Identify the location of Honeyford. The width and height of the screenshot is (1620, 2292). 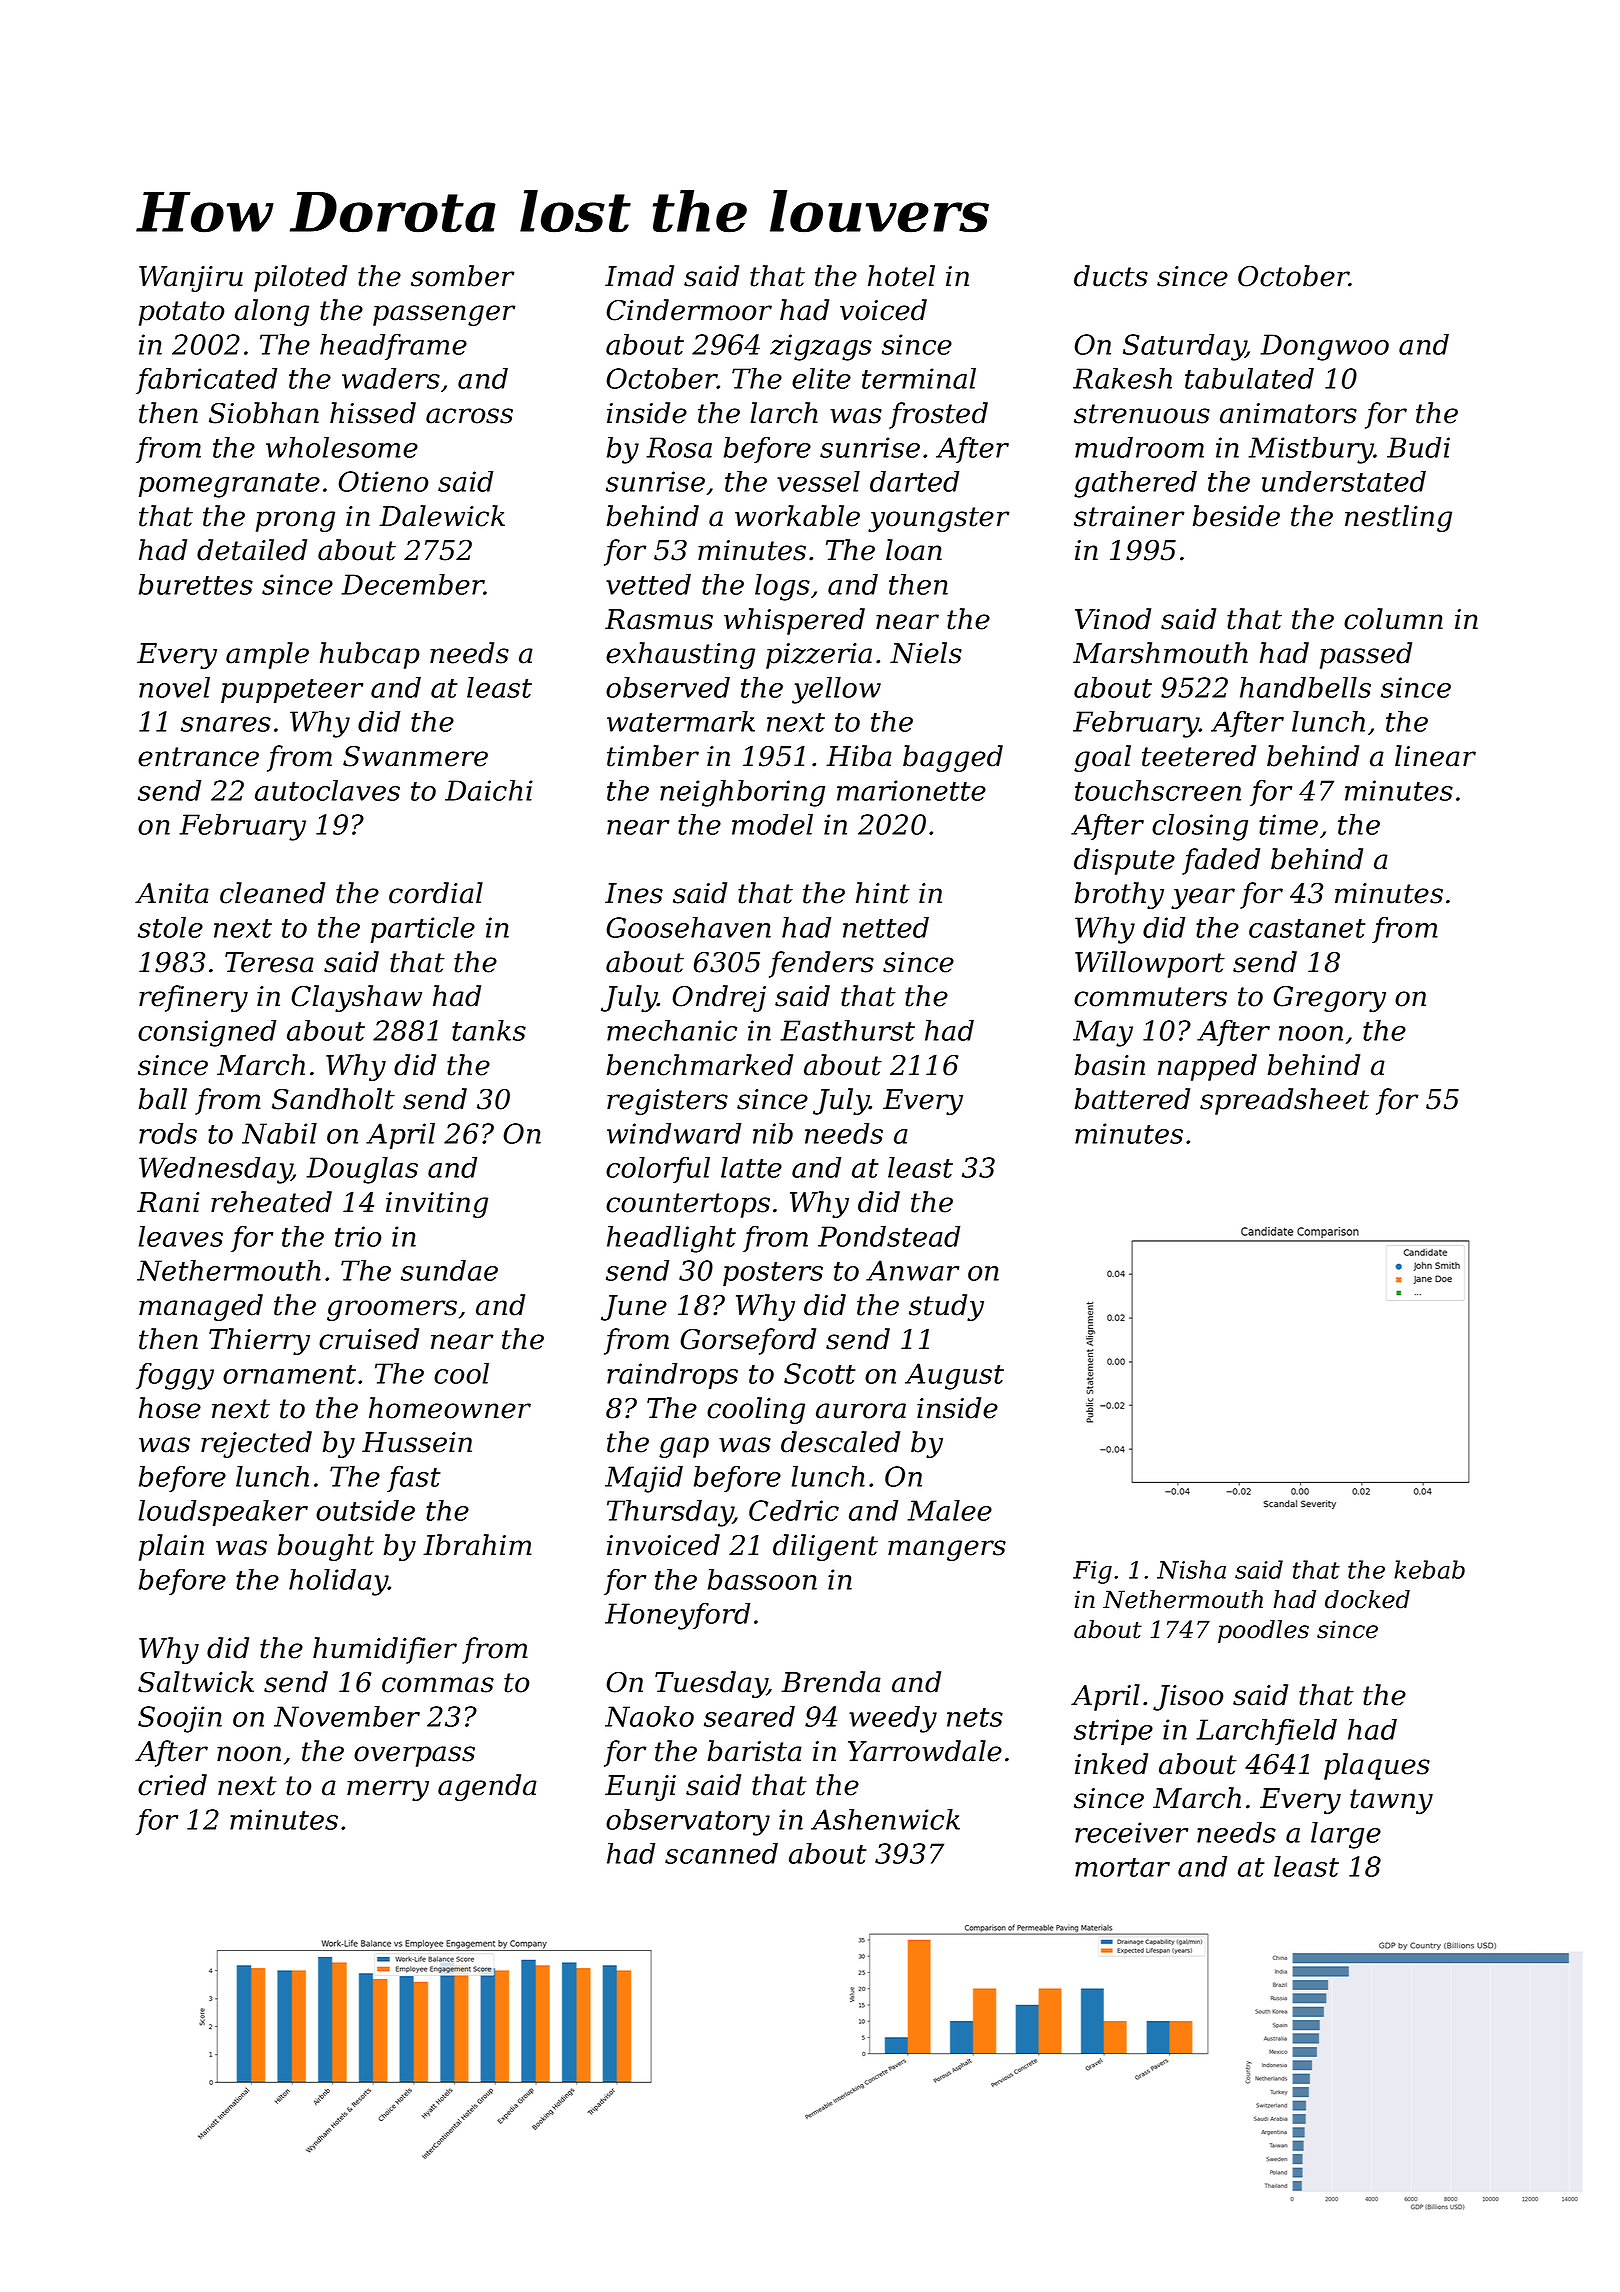
(677, 1616).
